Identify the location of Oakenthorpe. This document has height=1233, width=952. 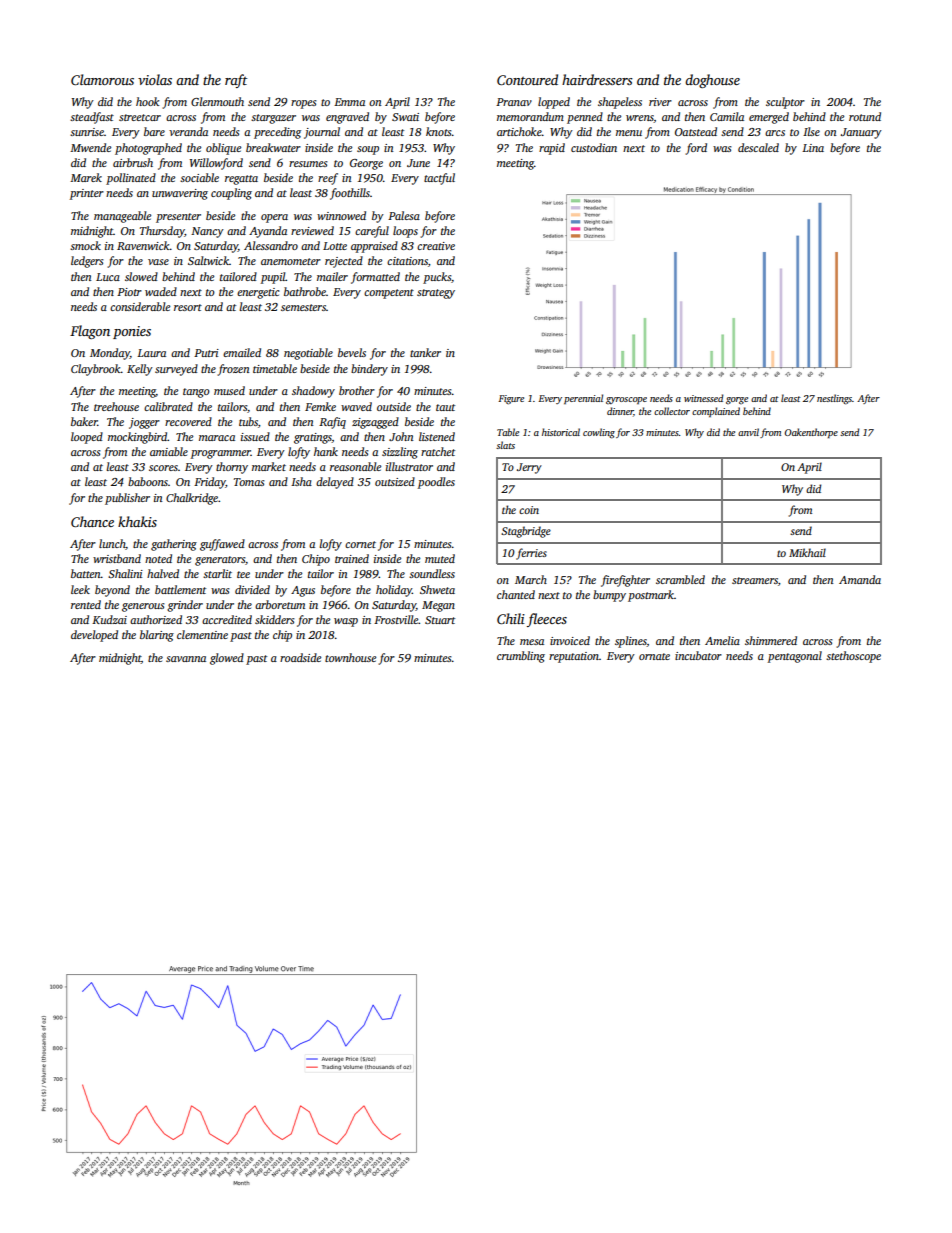
(811, 433).
